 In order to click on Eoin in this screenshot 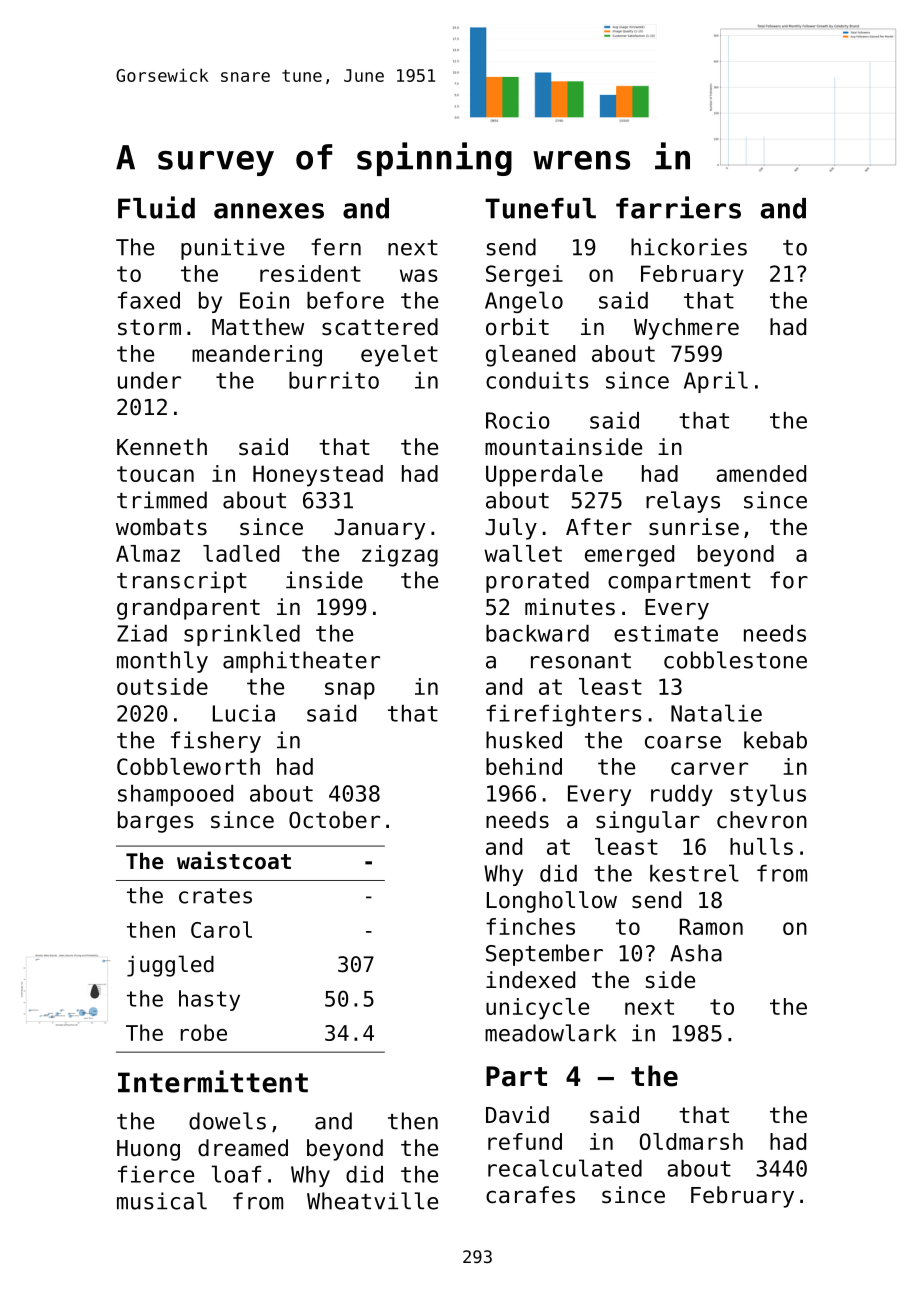, I will do `click(264, 300)`.
